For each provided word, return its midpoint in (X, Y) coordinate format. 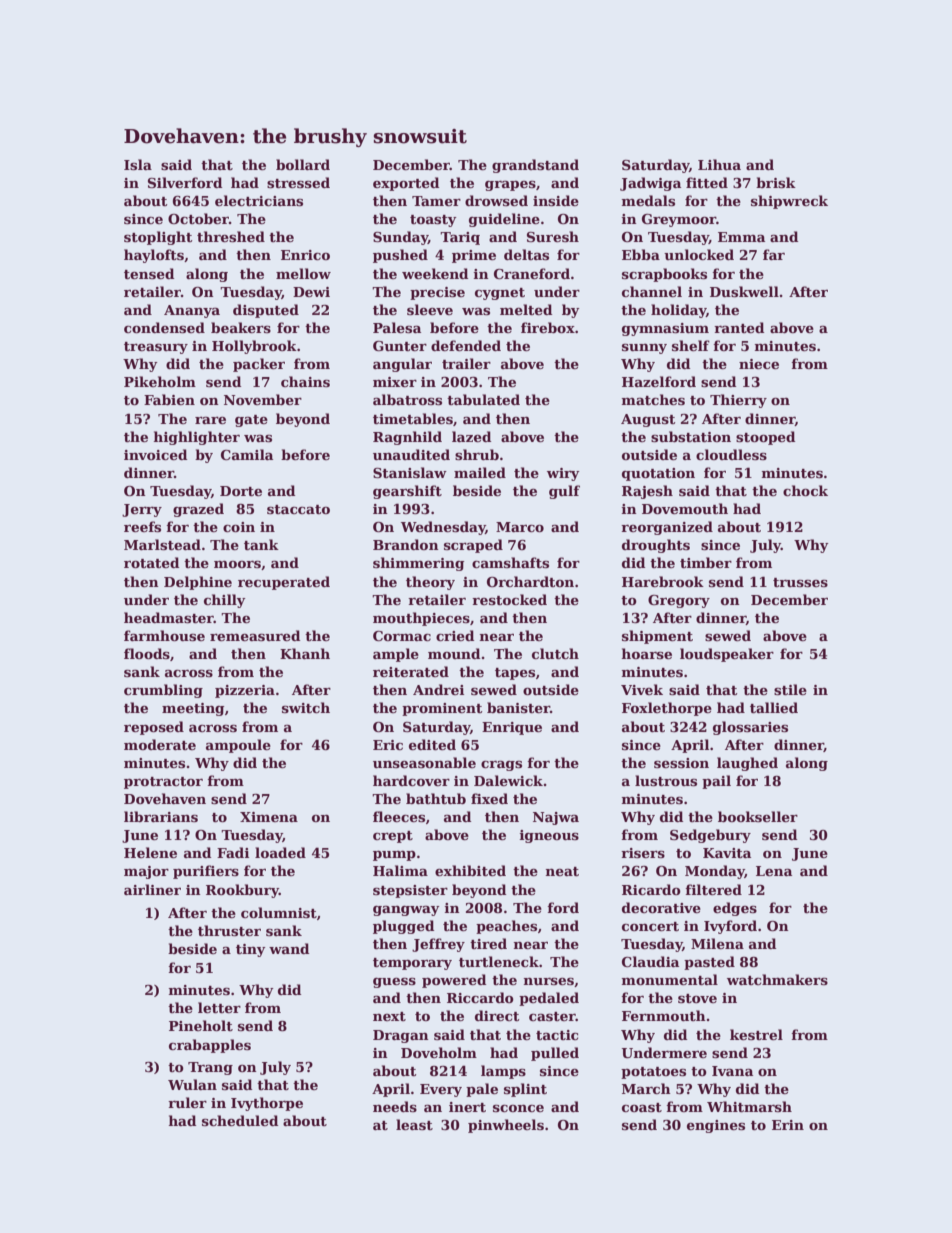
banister (518, 707)
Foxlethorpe (667, 709)
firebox (548, 327)
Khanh (305, 653)
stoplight (158, 238)
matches (653, 399)
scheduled (240, 1120)
